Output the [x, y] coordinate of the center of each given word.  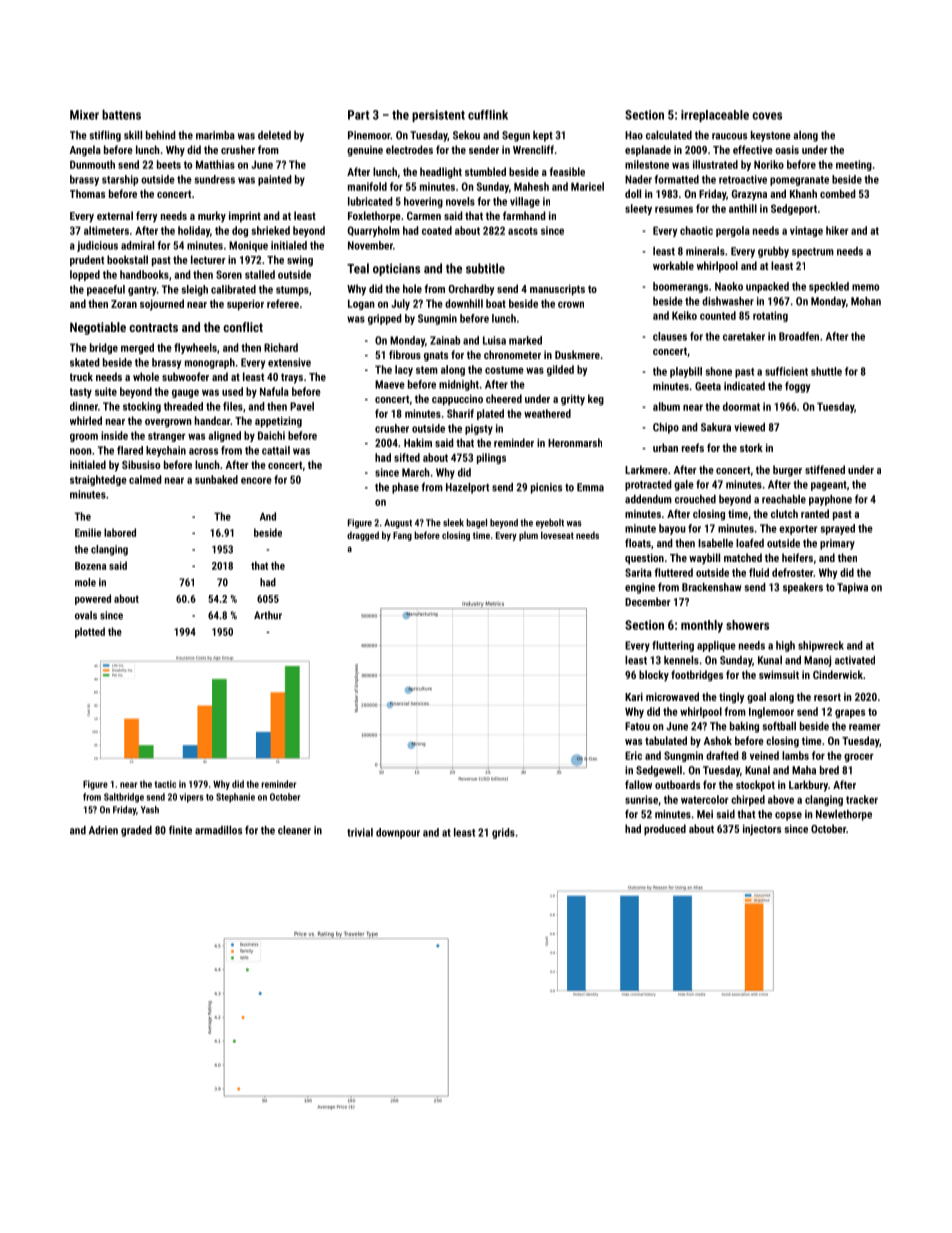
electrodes [409, 149]
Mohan [866, 301]
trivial [360, 832]
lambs [795, 755]
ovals [86, 615]
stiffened [825, 469]
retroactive [743, 179]
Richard [281, 347]
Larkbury [808, 786]
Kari [634, 696]
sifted [407, 457]
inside [114, 435]
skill [133, 135]
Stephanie [235, 798]
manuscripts [557, 290]
